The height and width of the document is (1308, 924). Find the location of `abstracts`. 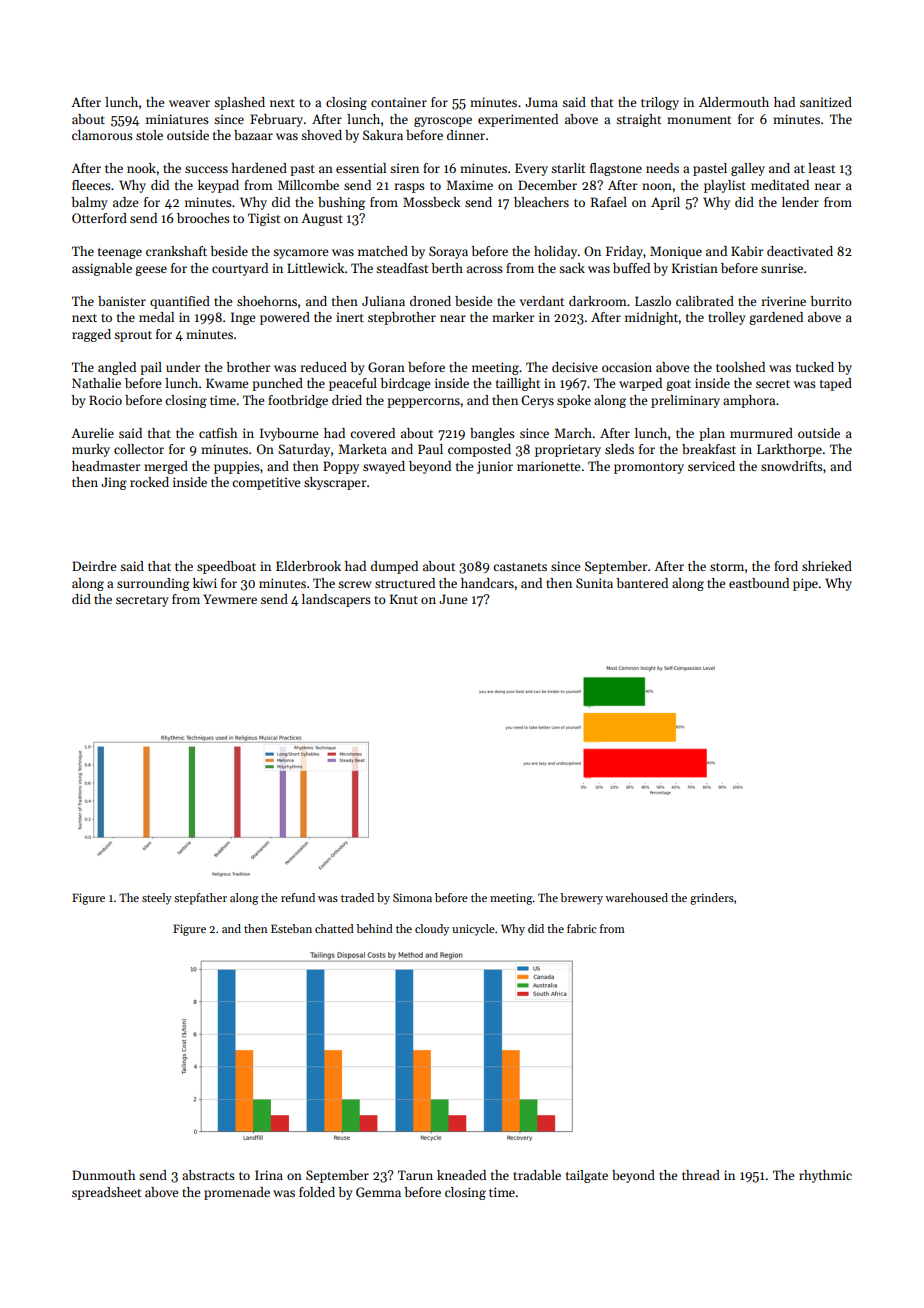

abstracts is located at coordinates (208, 1175).
